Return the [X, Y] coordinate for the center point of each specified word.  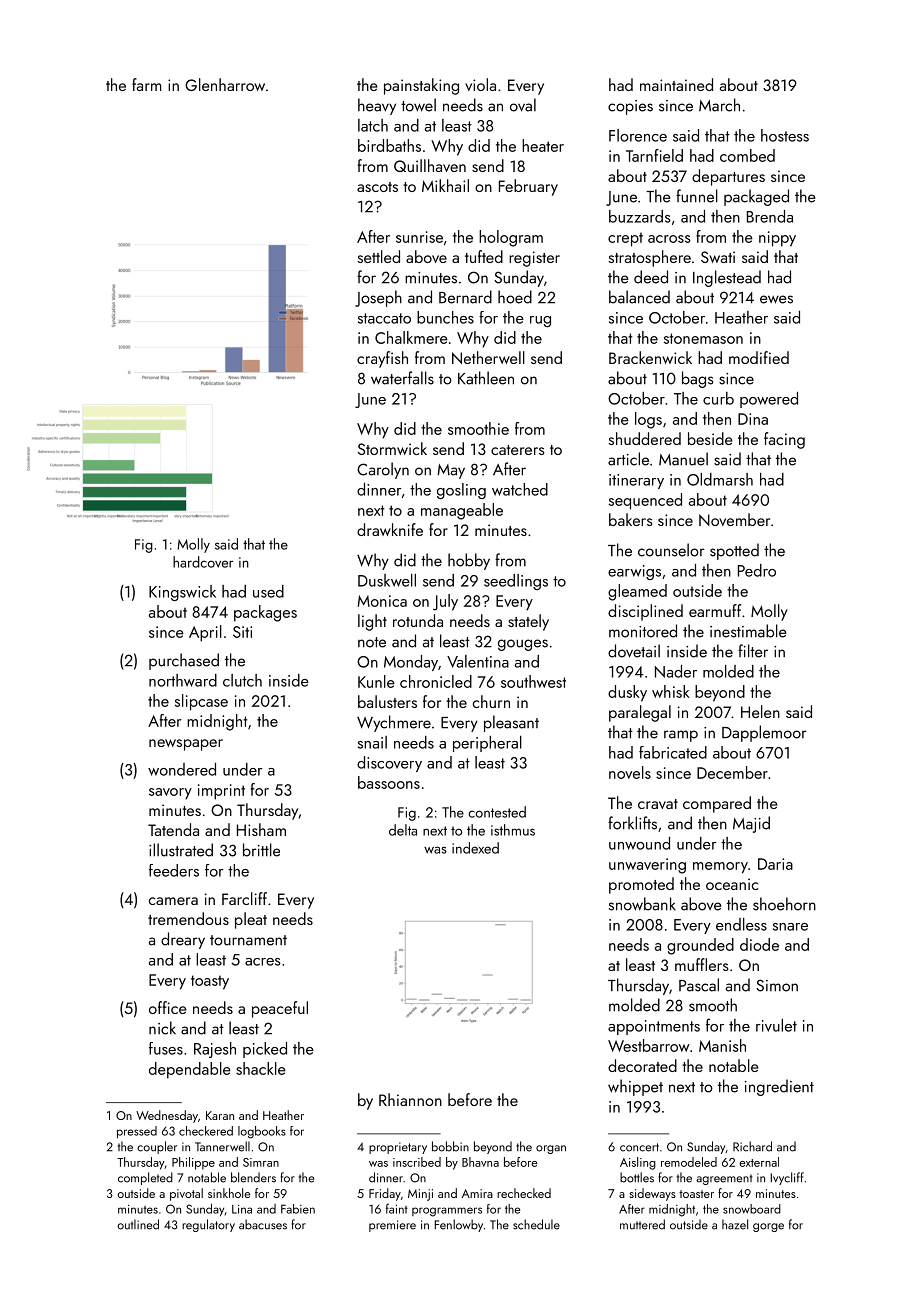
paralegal [640, 713]
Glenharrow [225, 84]
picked [265, 1050]
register [534, 259]
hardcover [203, 562]
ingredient [779, 1087]
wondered [182, 769]
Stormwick [392, 448]
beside [710, 438]
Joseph [378, 298]
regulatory [208, 1225]
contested [497, 812]
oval [523, 105]
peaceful [280, 1009]
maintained [676, 84]
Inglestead [727, 278]
